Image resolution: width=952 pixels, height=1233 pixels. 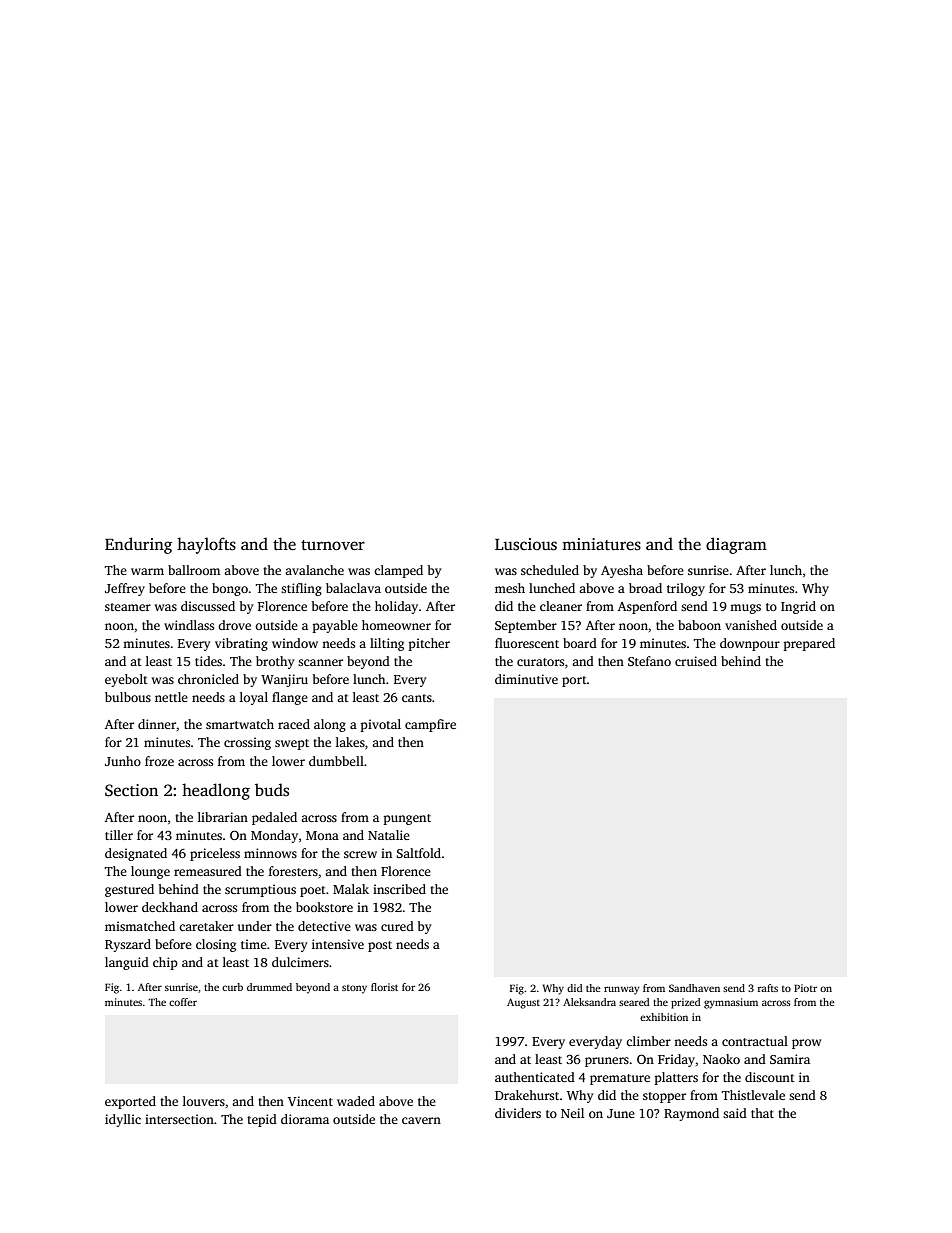 What do you see at coordinates (183, 1002) in the screenshot?
I see `coffer` at bounding box center [183, 1002].
